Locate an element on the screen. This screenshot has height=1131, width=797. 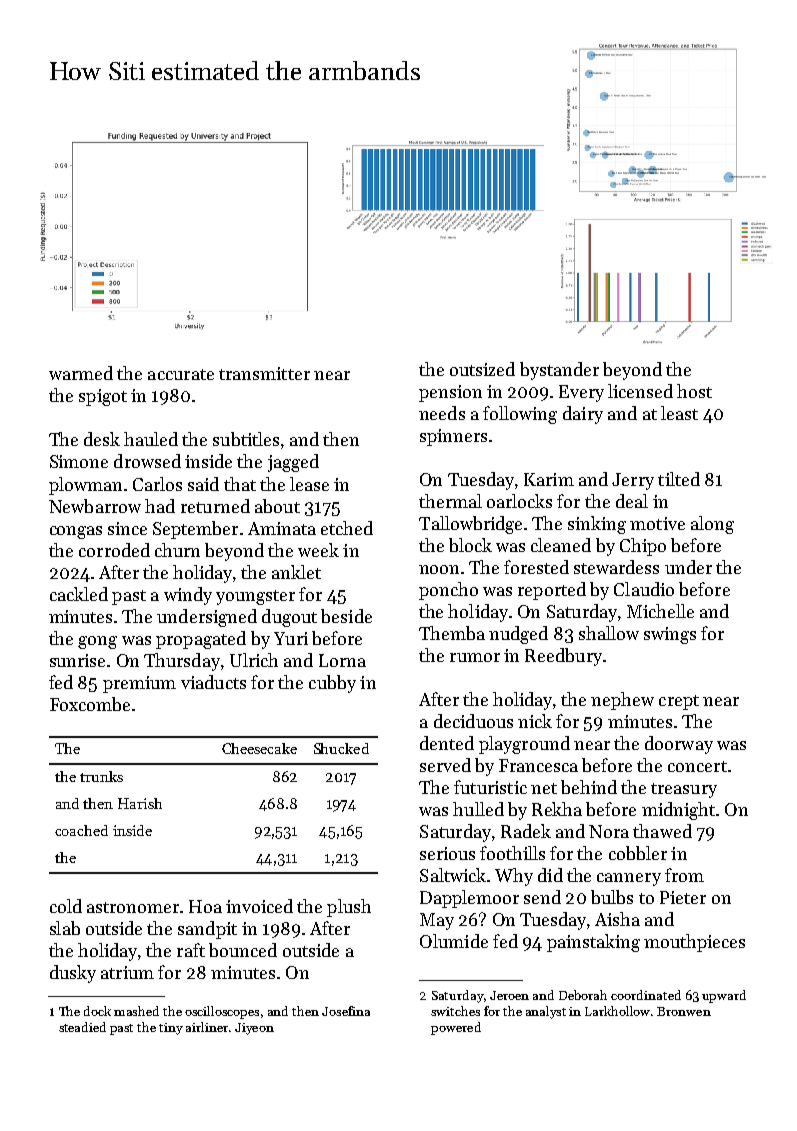
send is located at coordinates (542, 897).
